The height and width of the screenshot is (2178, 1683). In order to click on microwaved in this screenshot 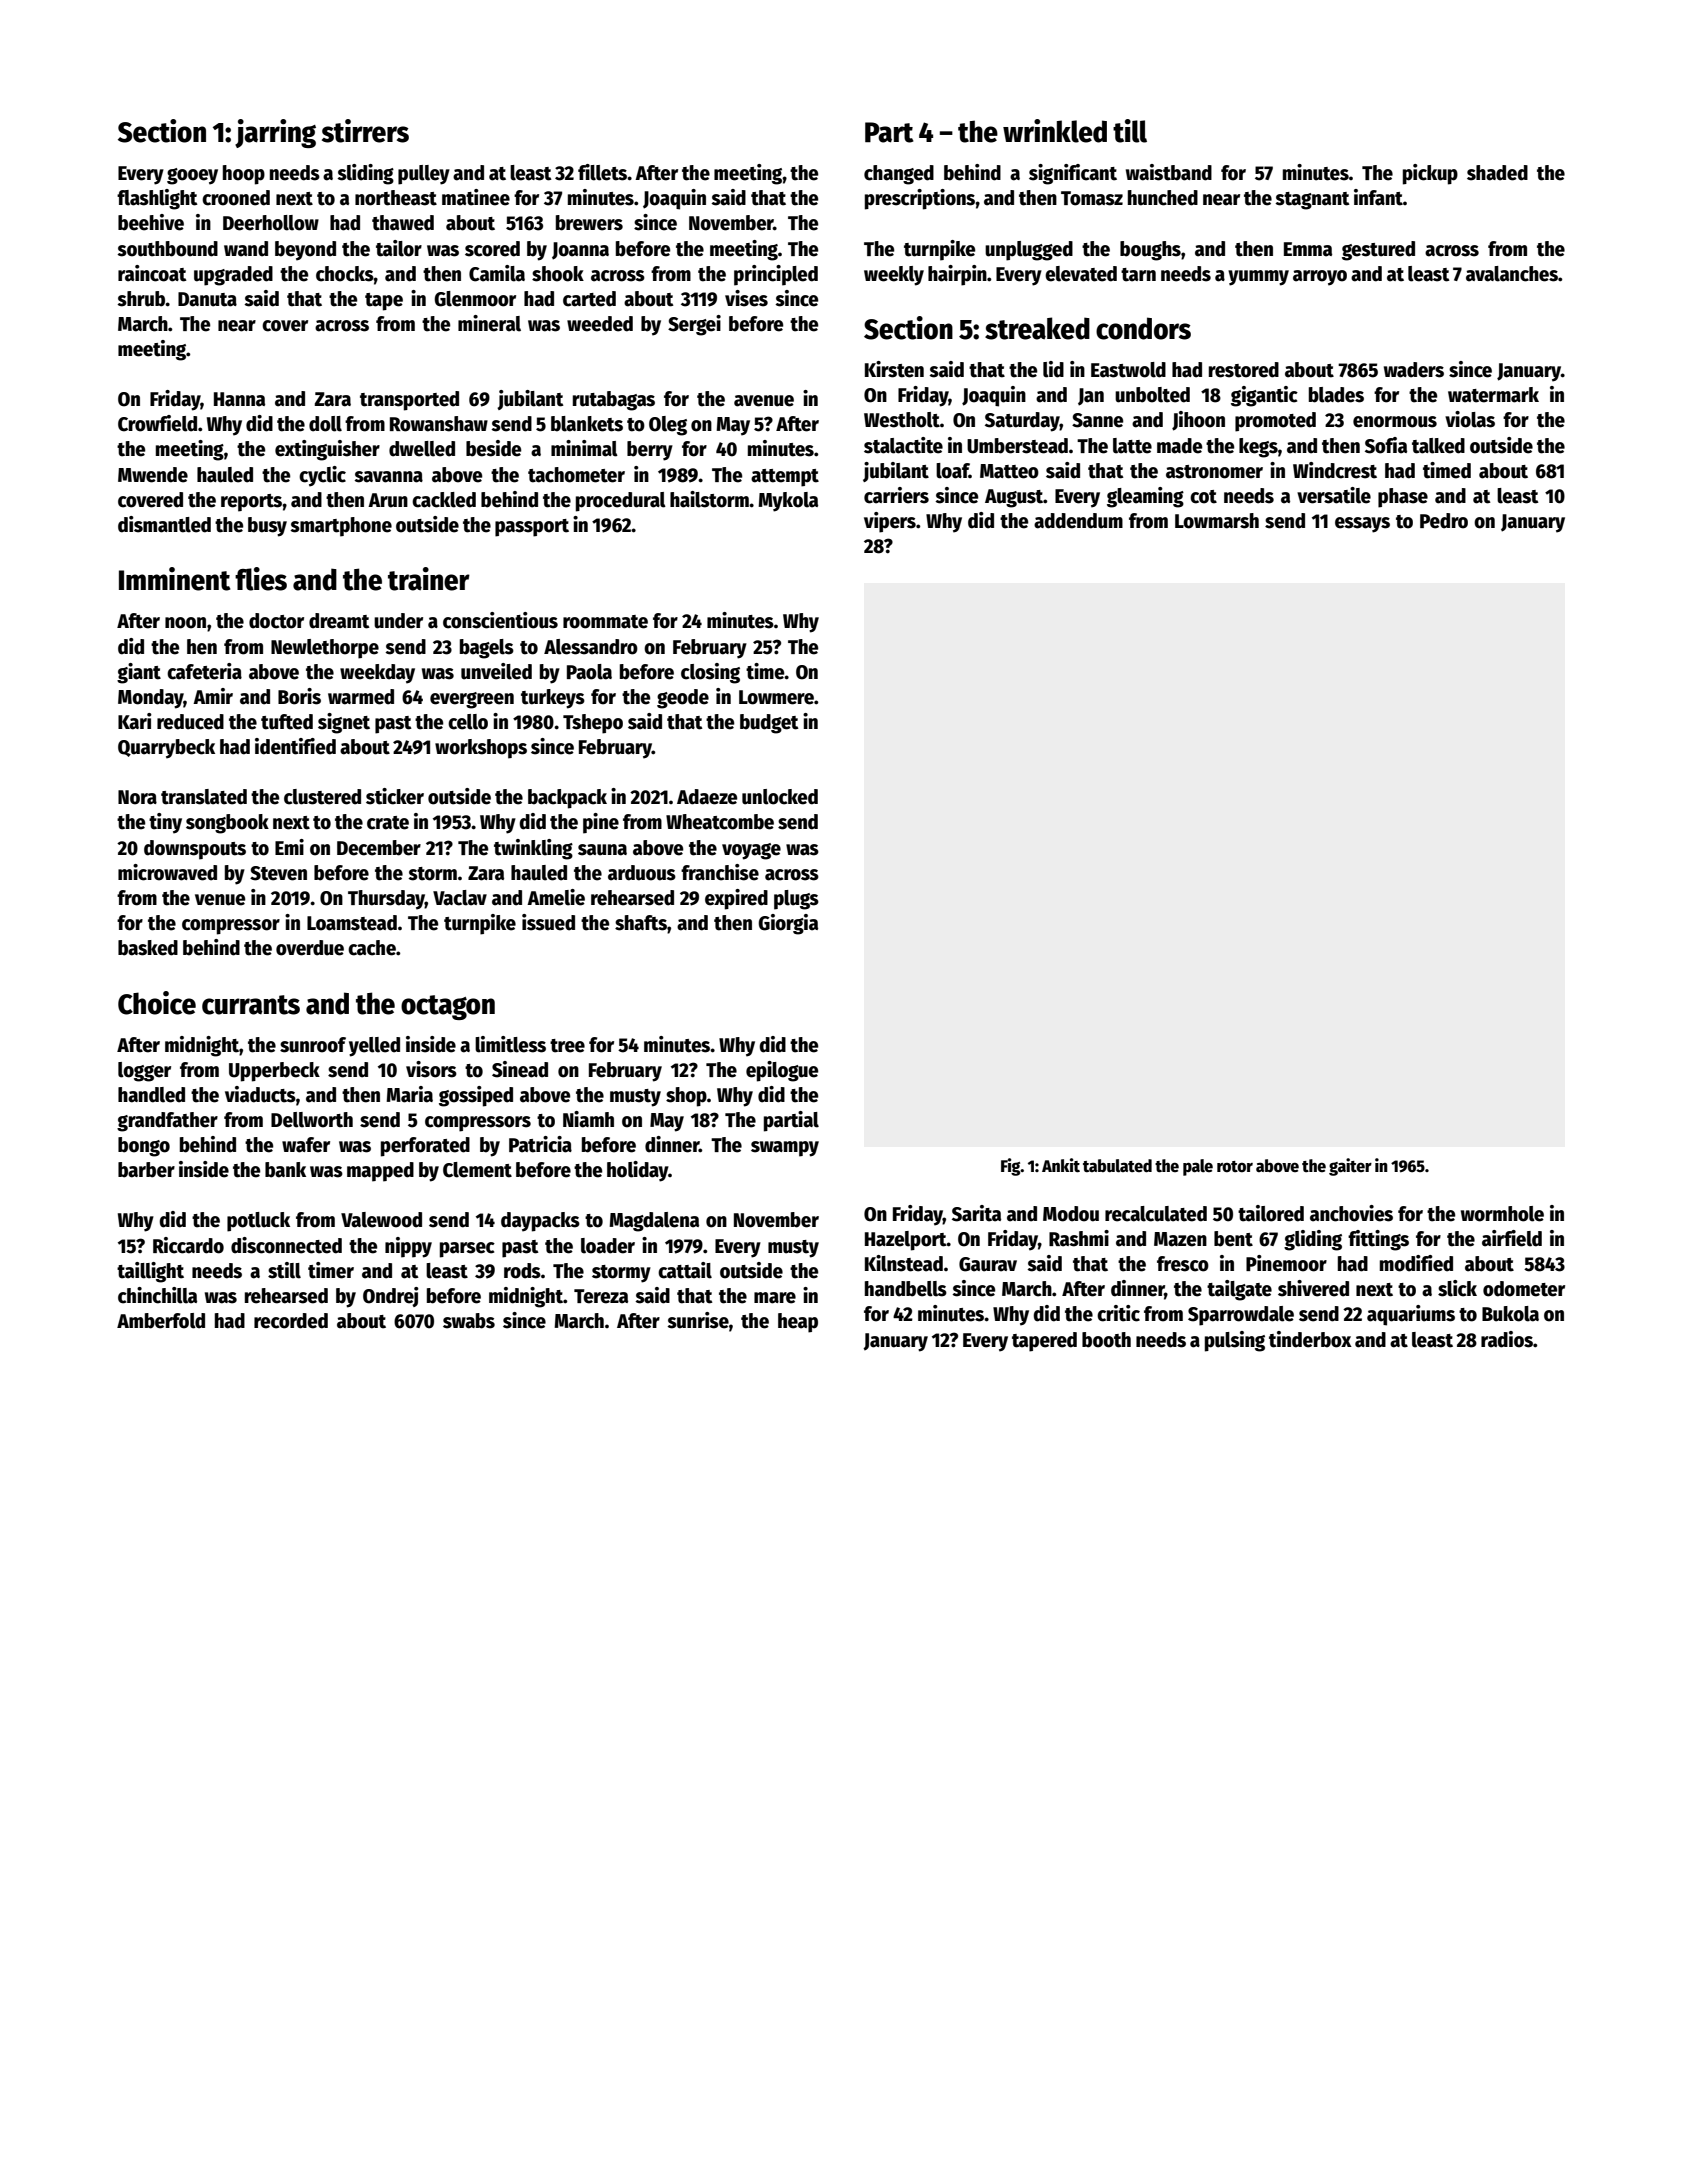, I will do `click(167, 872)`.
